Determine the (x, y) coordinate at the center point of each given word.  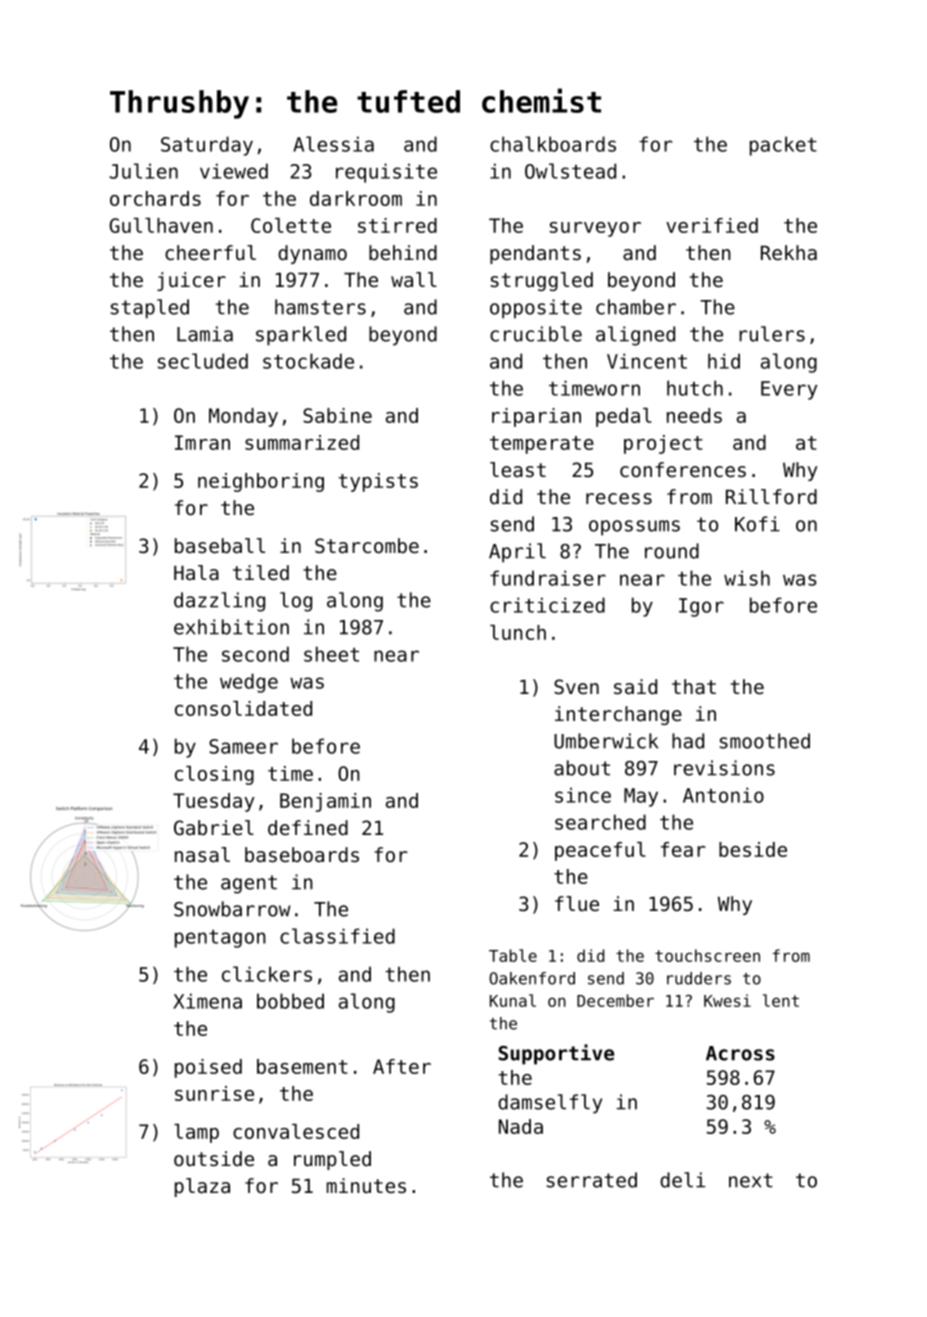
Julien (144, 171)
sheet (331, 654)
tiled (261, 573)
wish (747, 578)
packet (783, 146)
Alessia (333, 144)
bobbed (290, 1001)
